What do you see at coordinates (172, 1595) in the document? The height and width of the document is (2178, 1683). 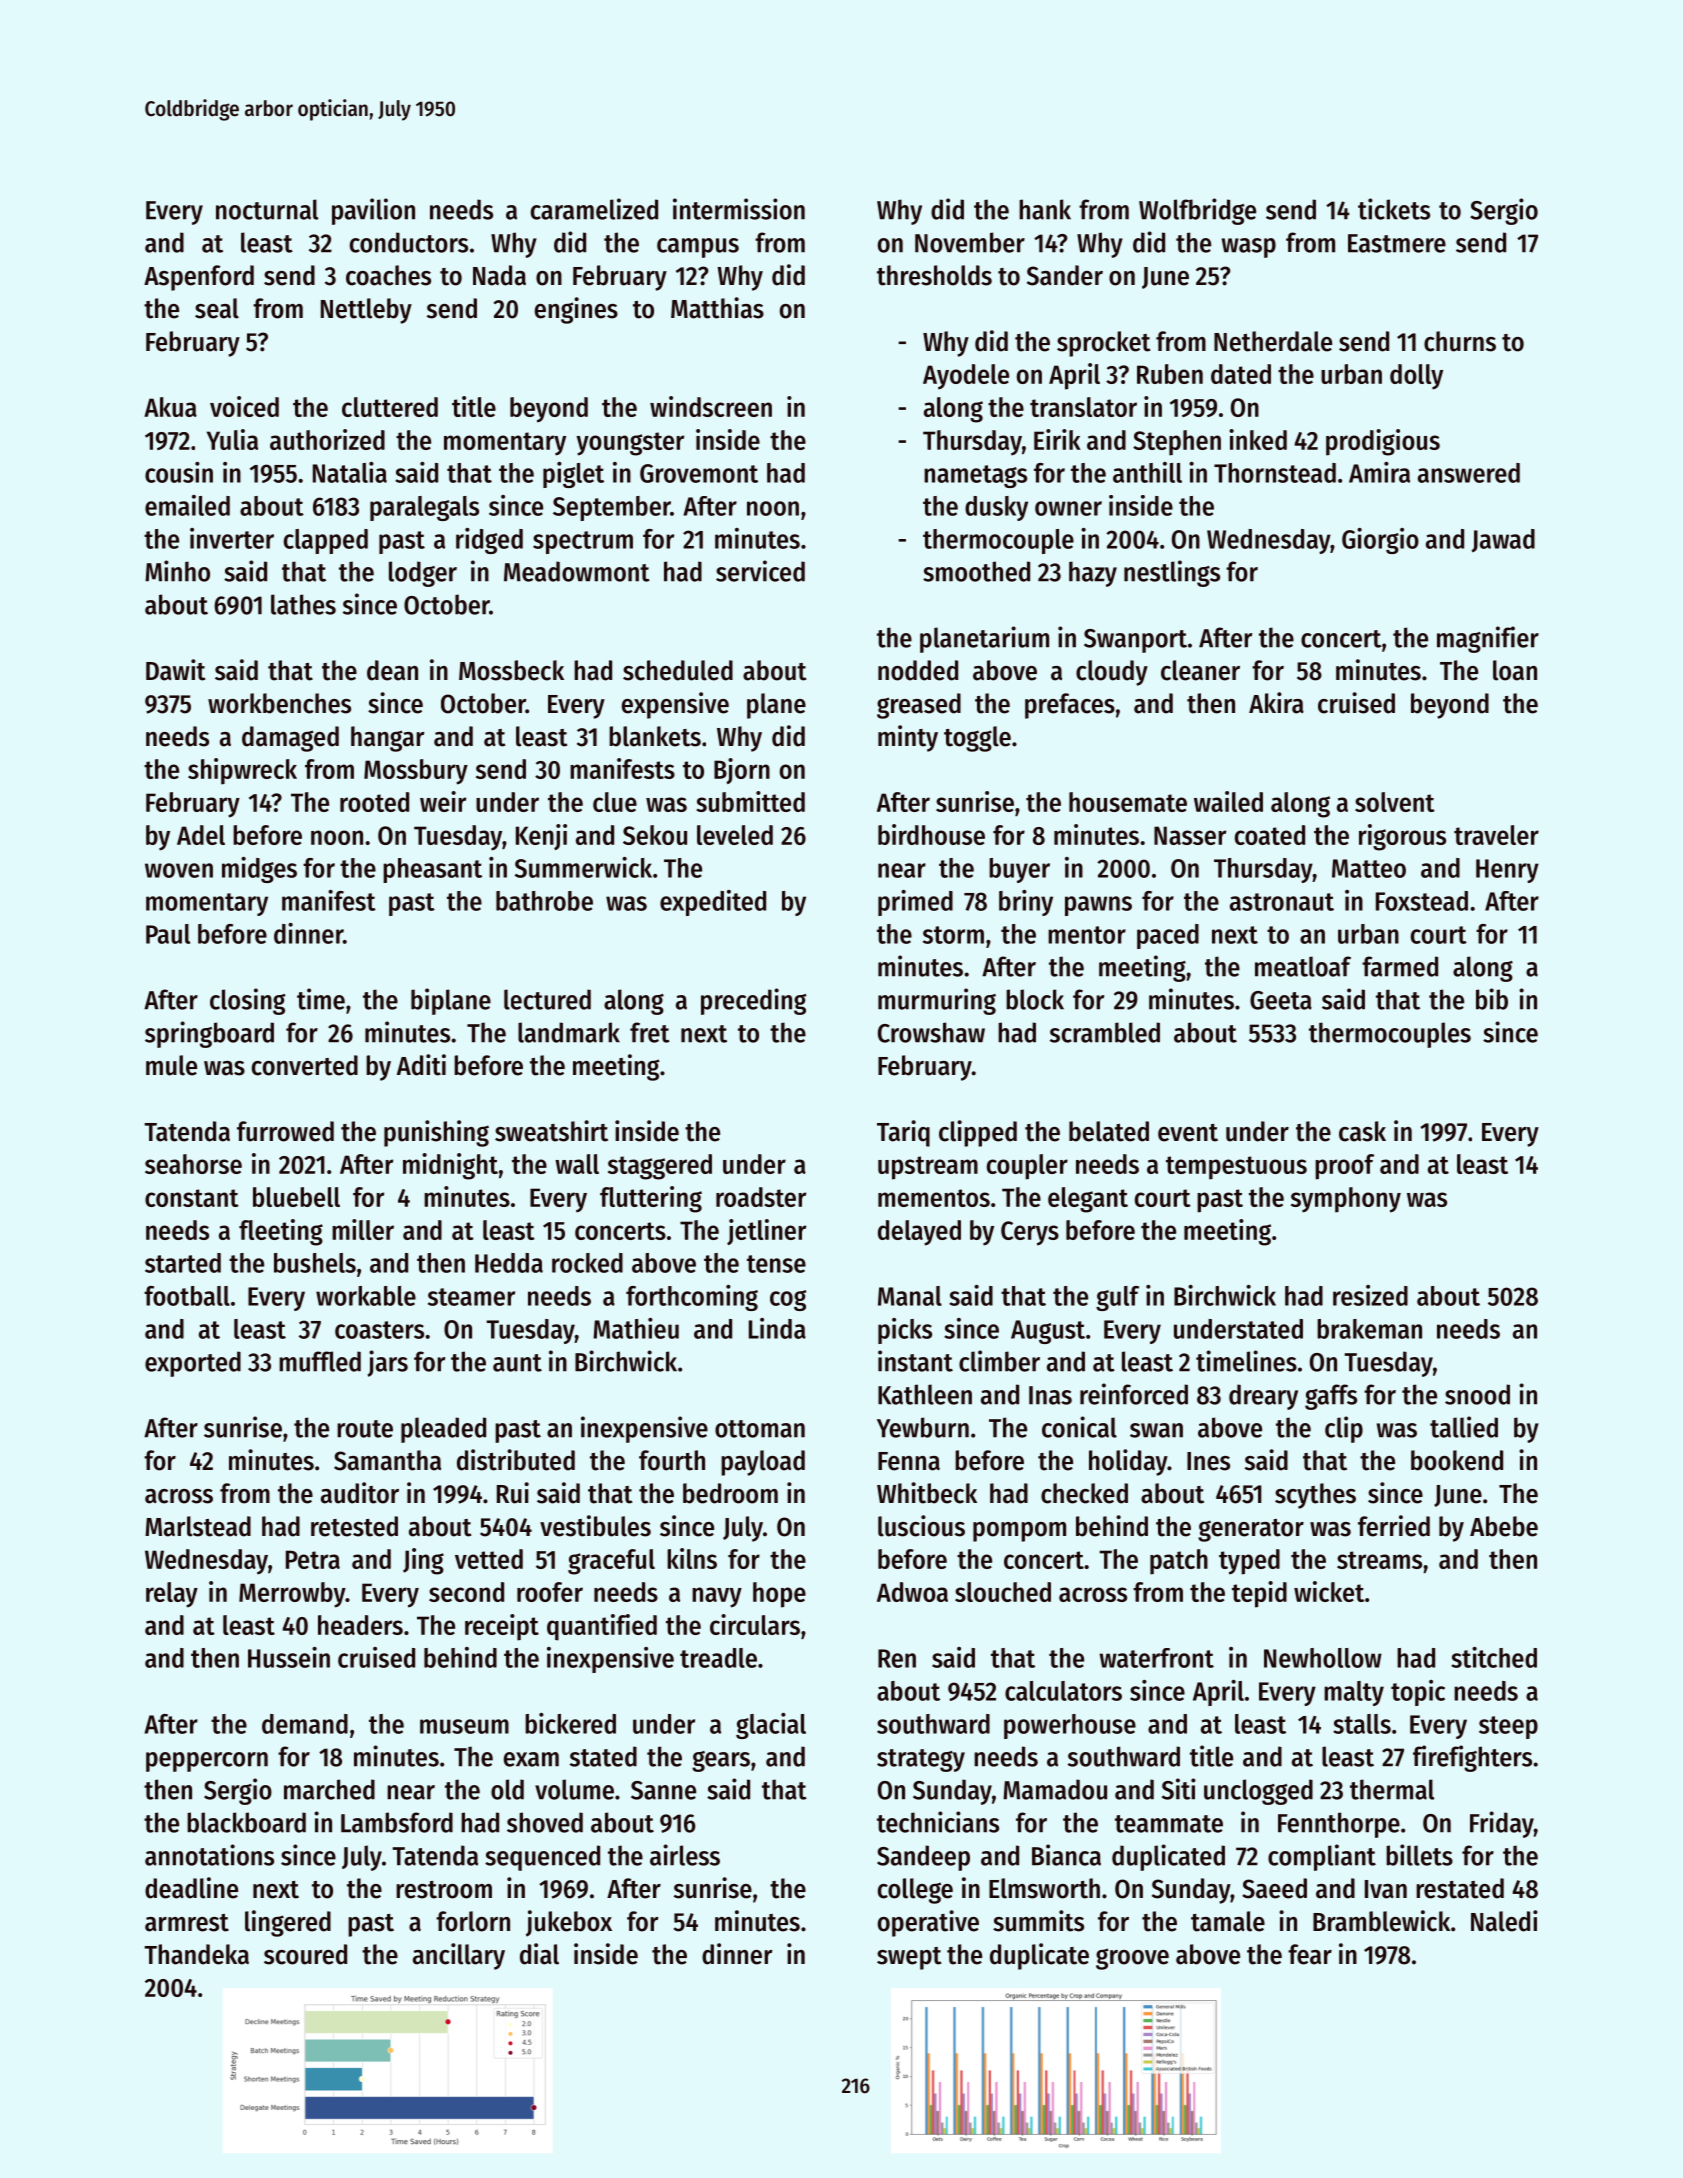 I see `relay` at bounding box center [172, 1595].
